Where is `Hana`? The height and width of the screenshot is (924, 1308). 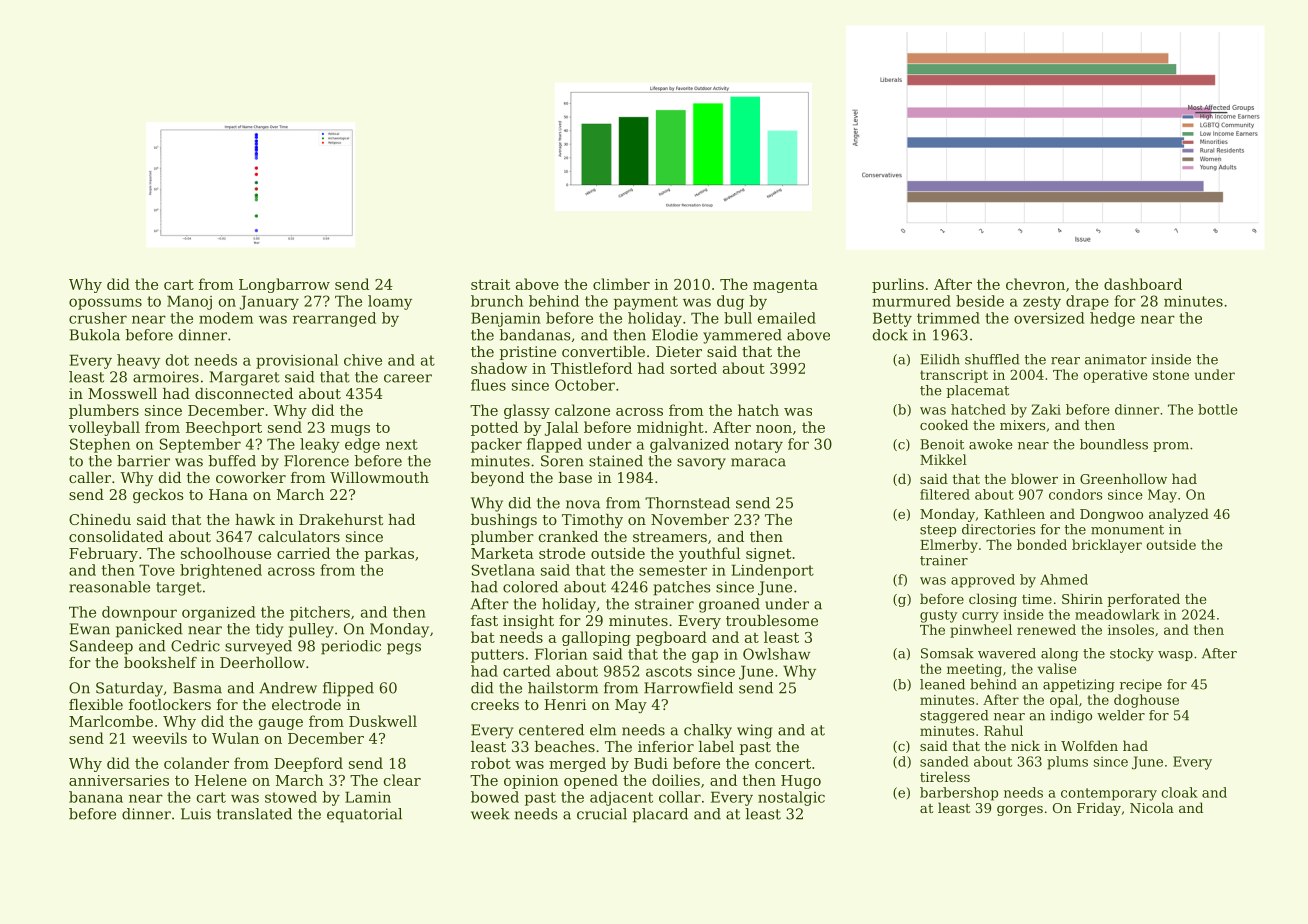
Hana is located at coordinates (228, 494).
